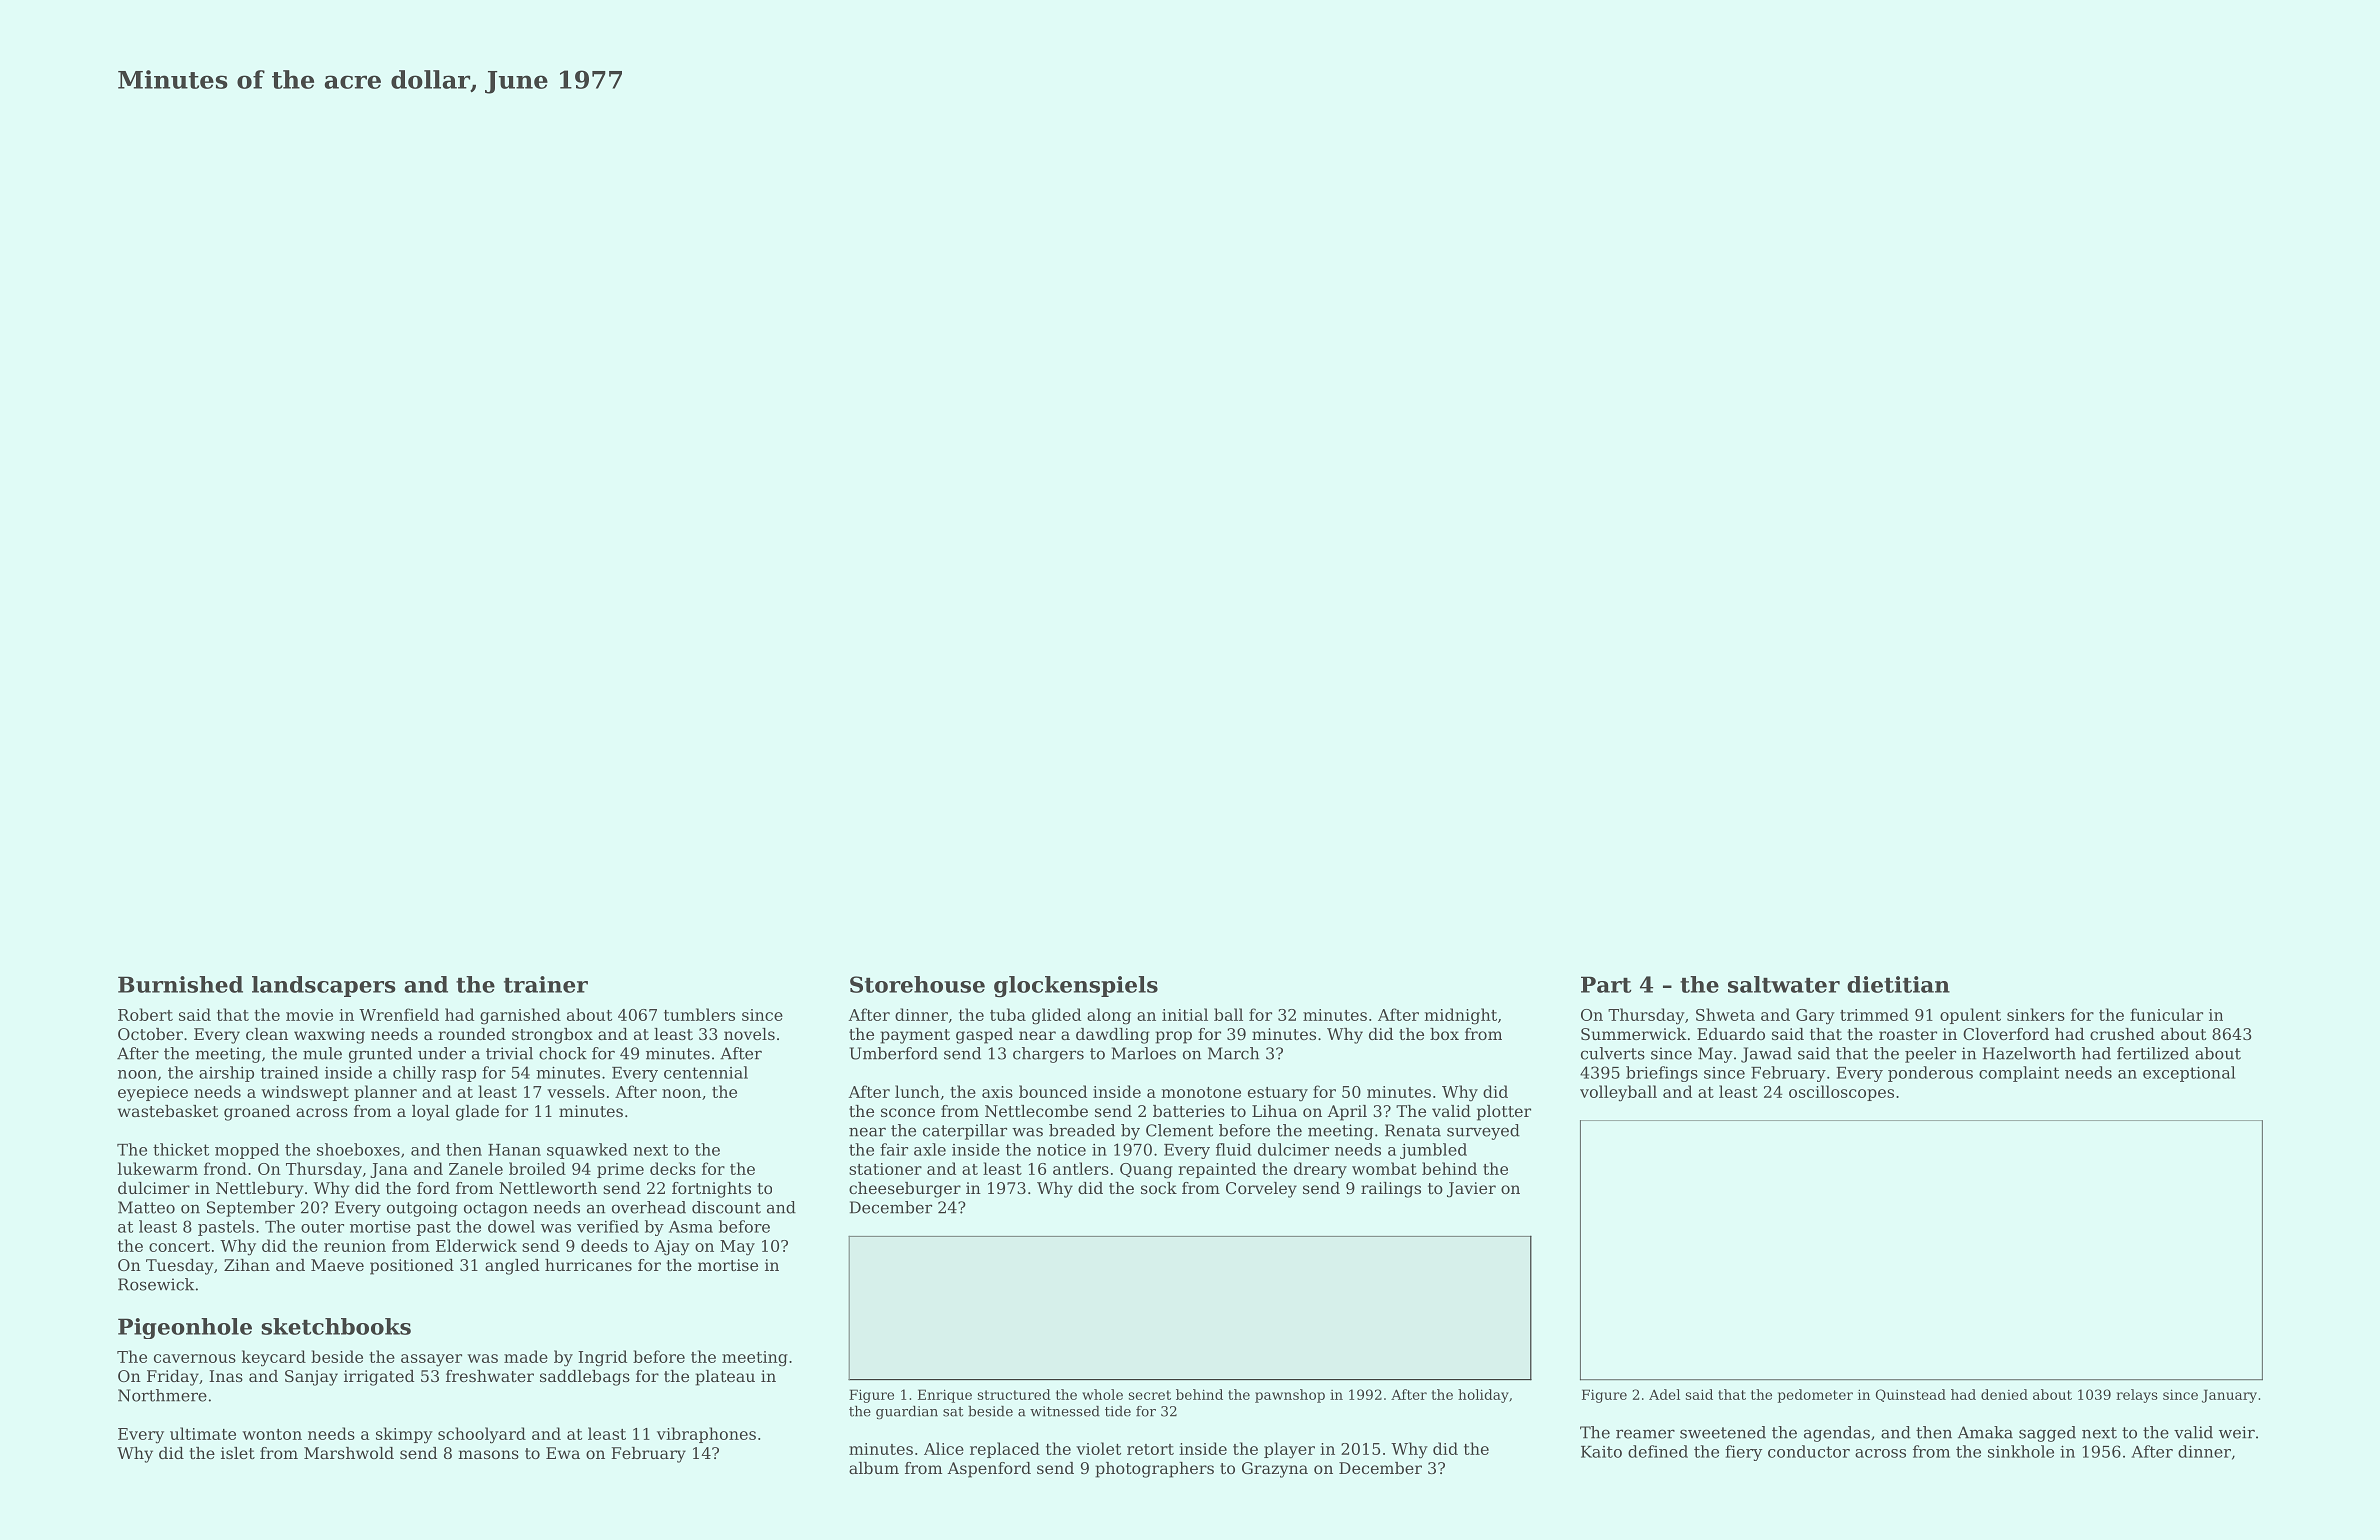  I want to click on Javier, so click(1471, 1190).
